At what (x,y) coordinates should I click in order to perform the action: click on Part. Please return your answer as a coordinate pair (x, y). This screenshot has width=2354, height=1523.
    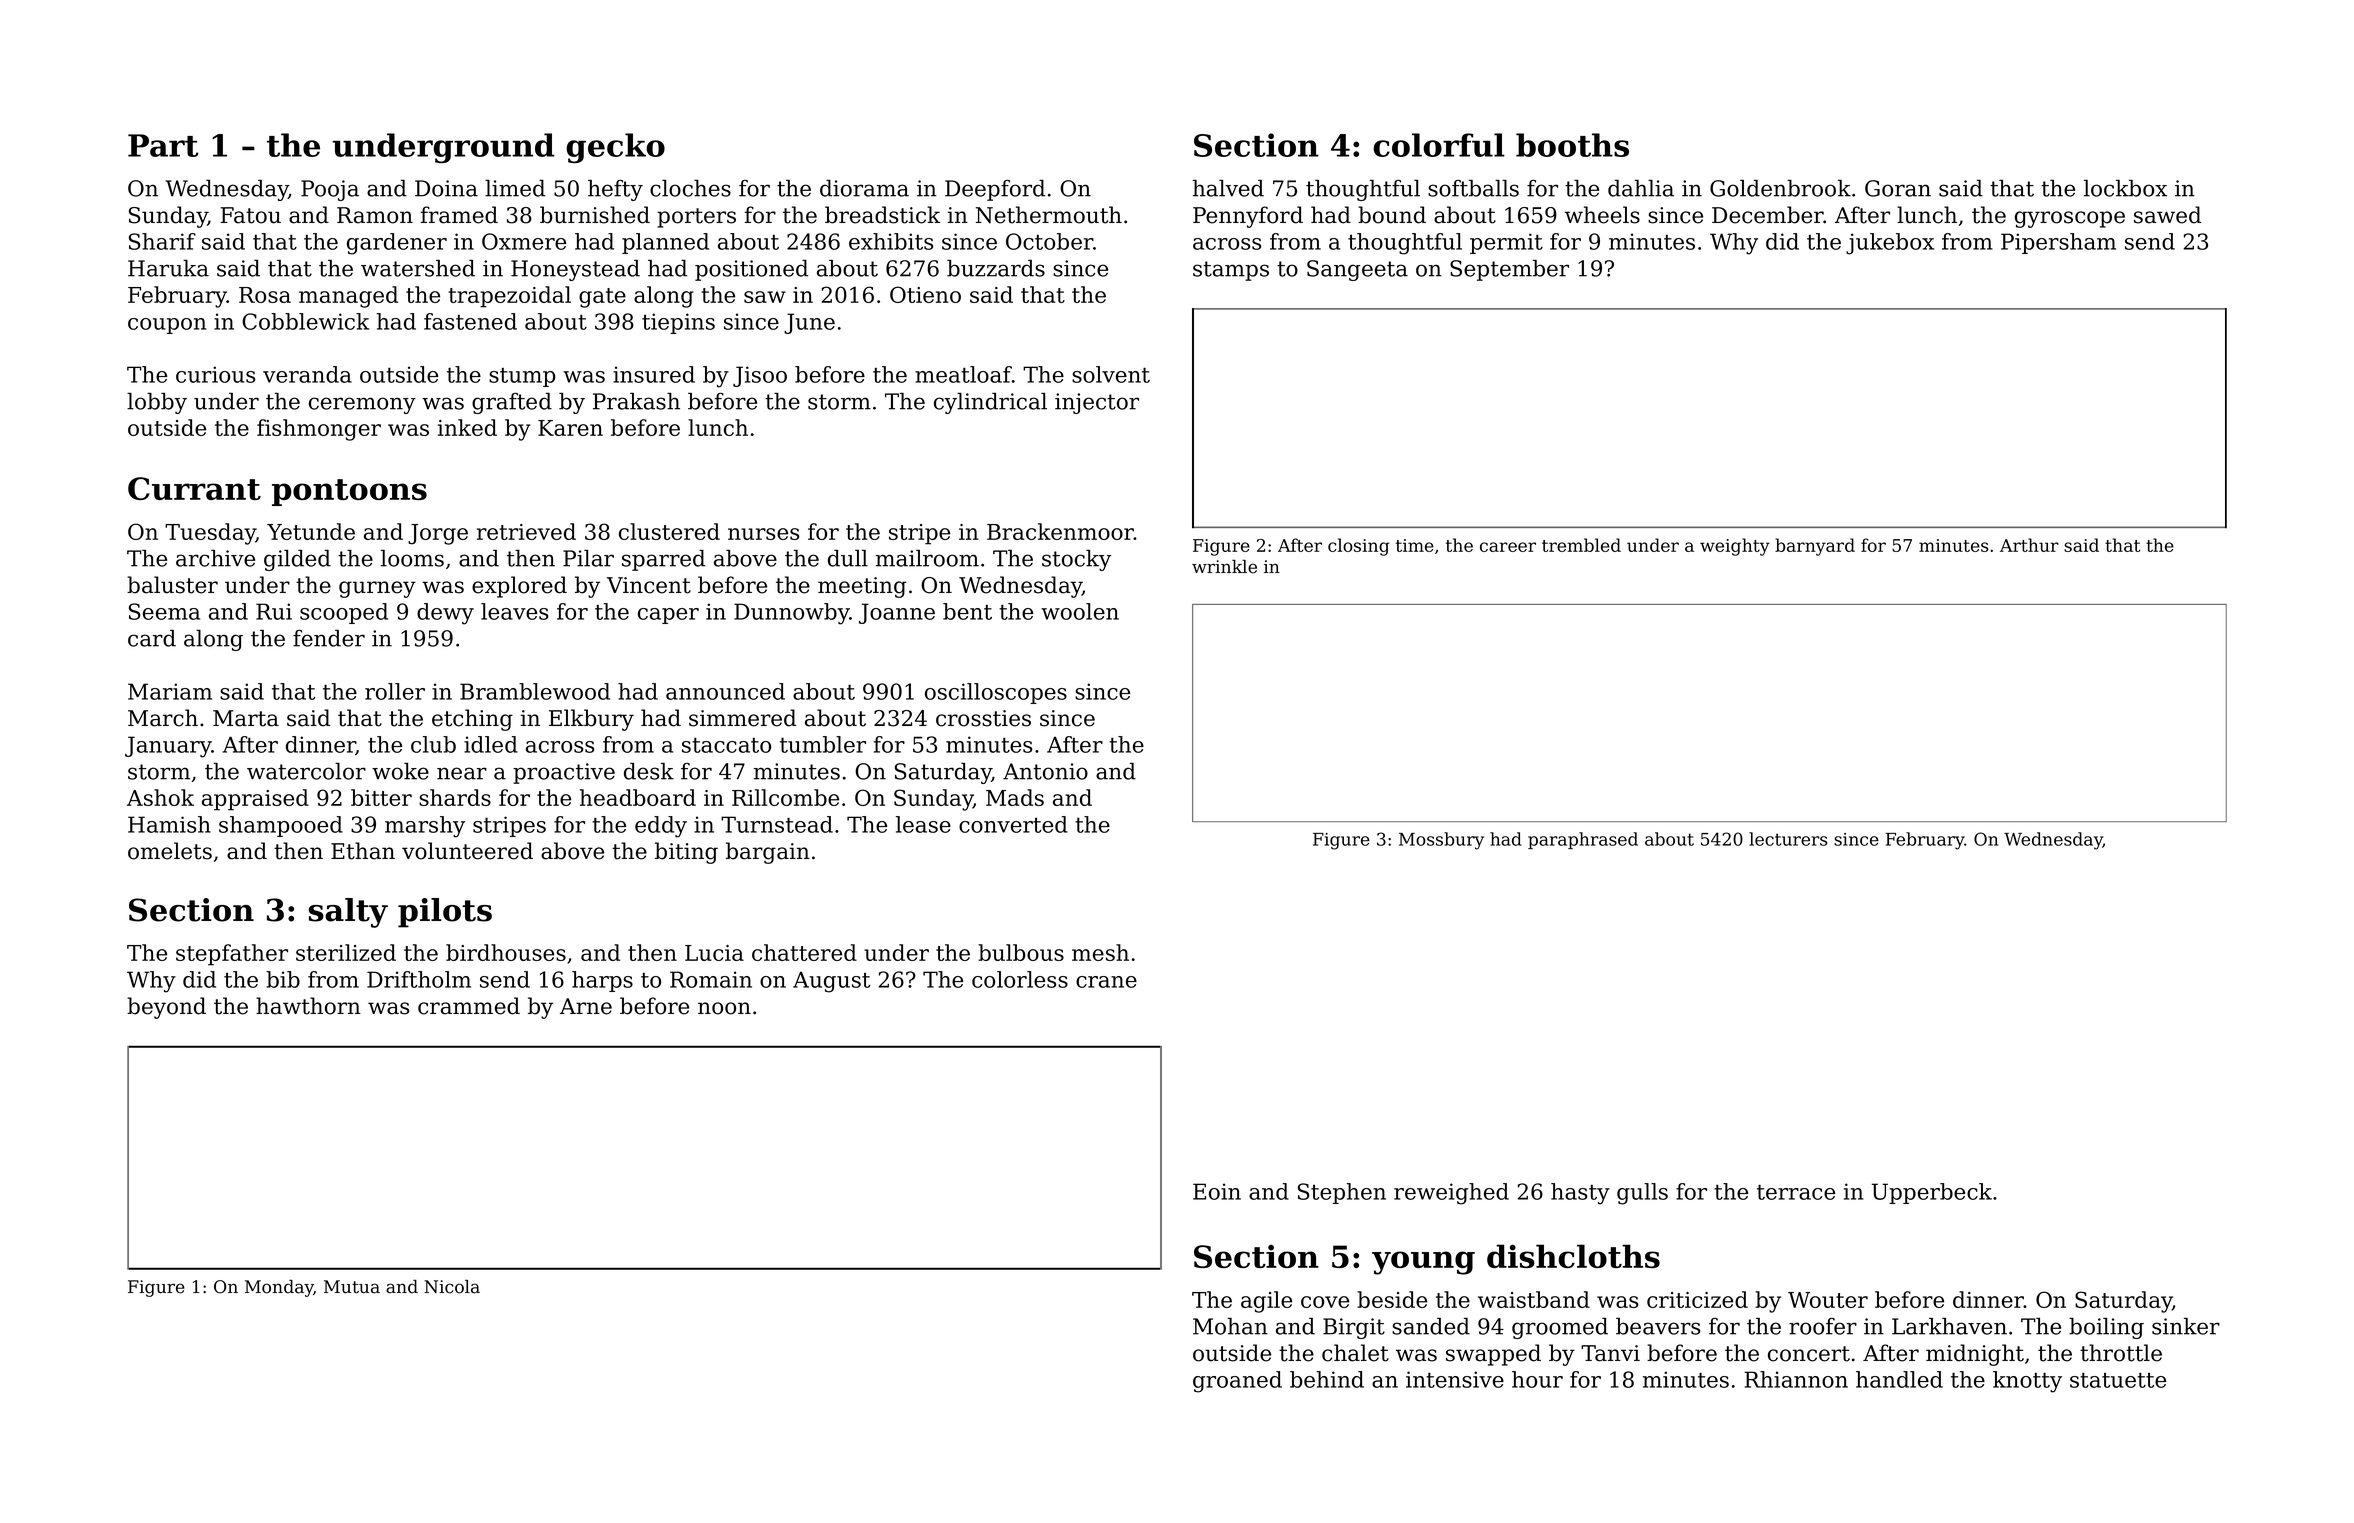
    Looking at the image, I should click on (163, 145).
